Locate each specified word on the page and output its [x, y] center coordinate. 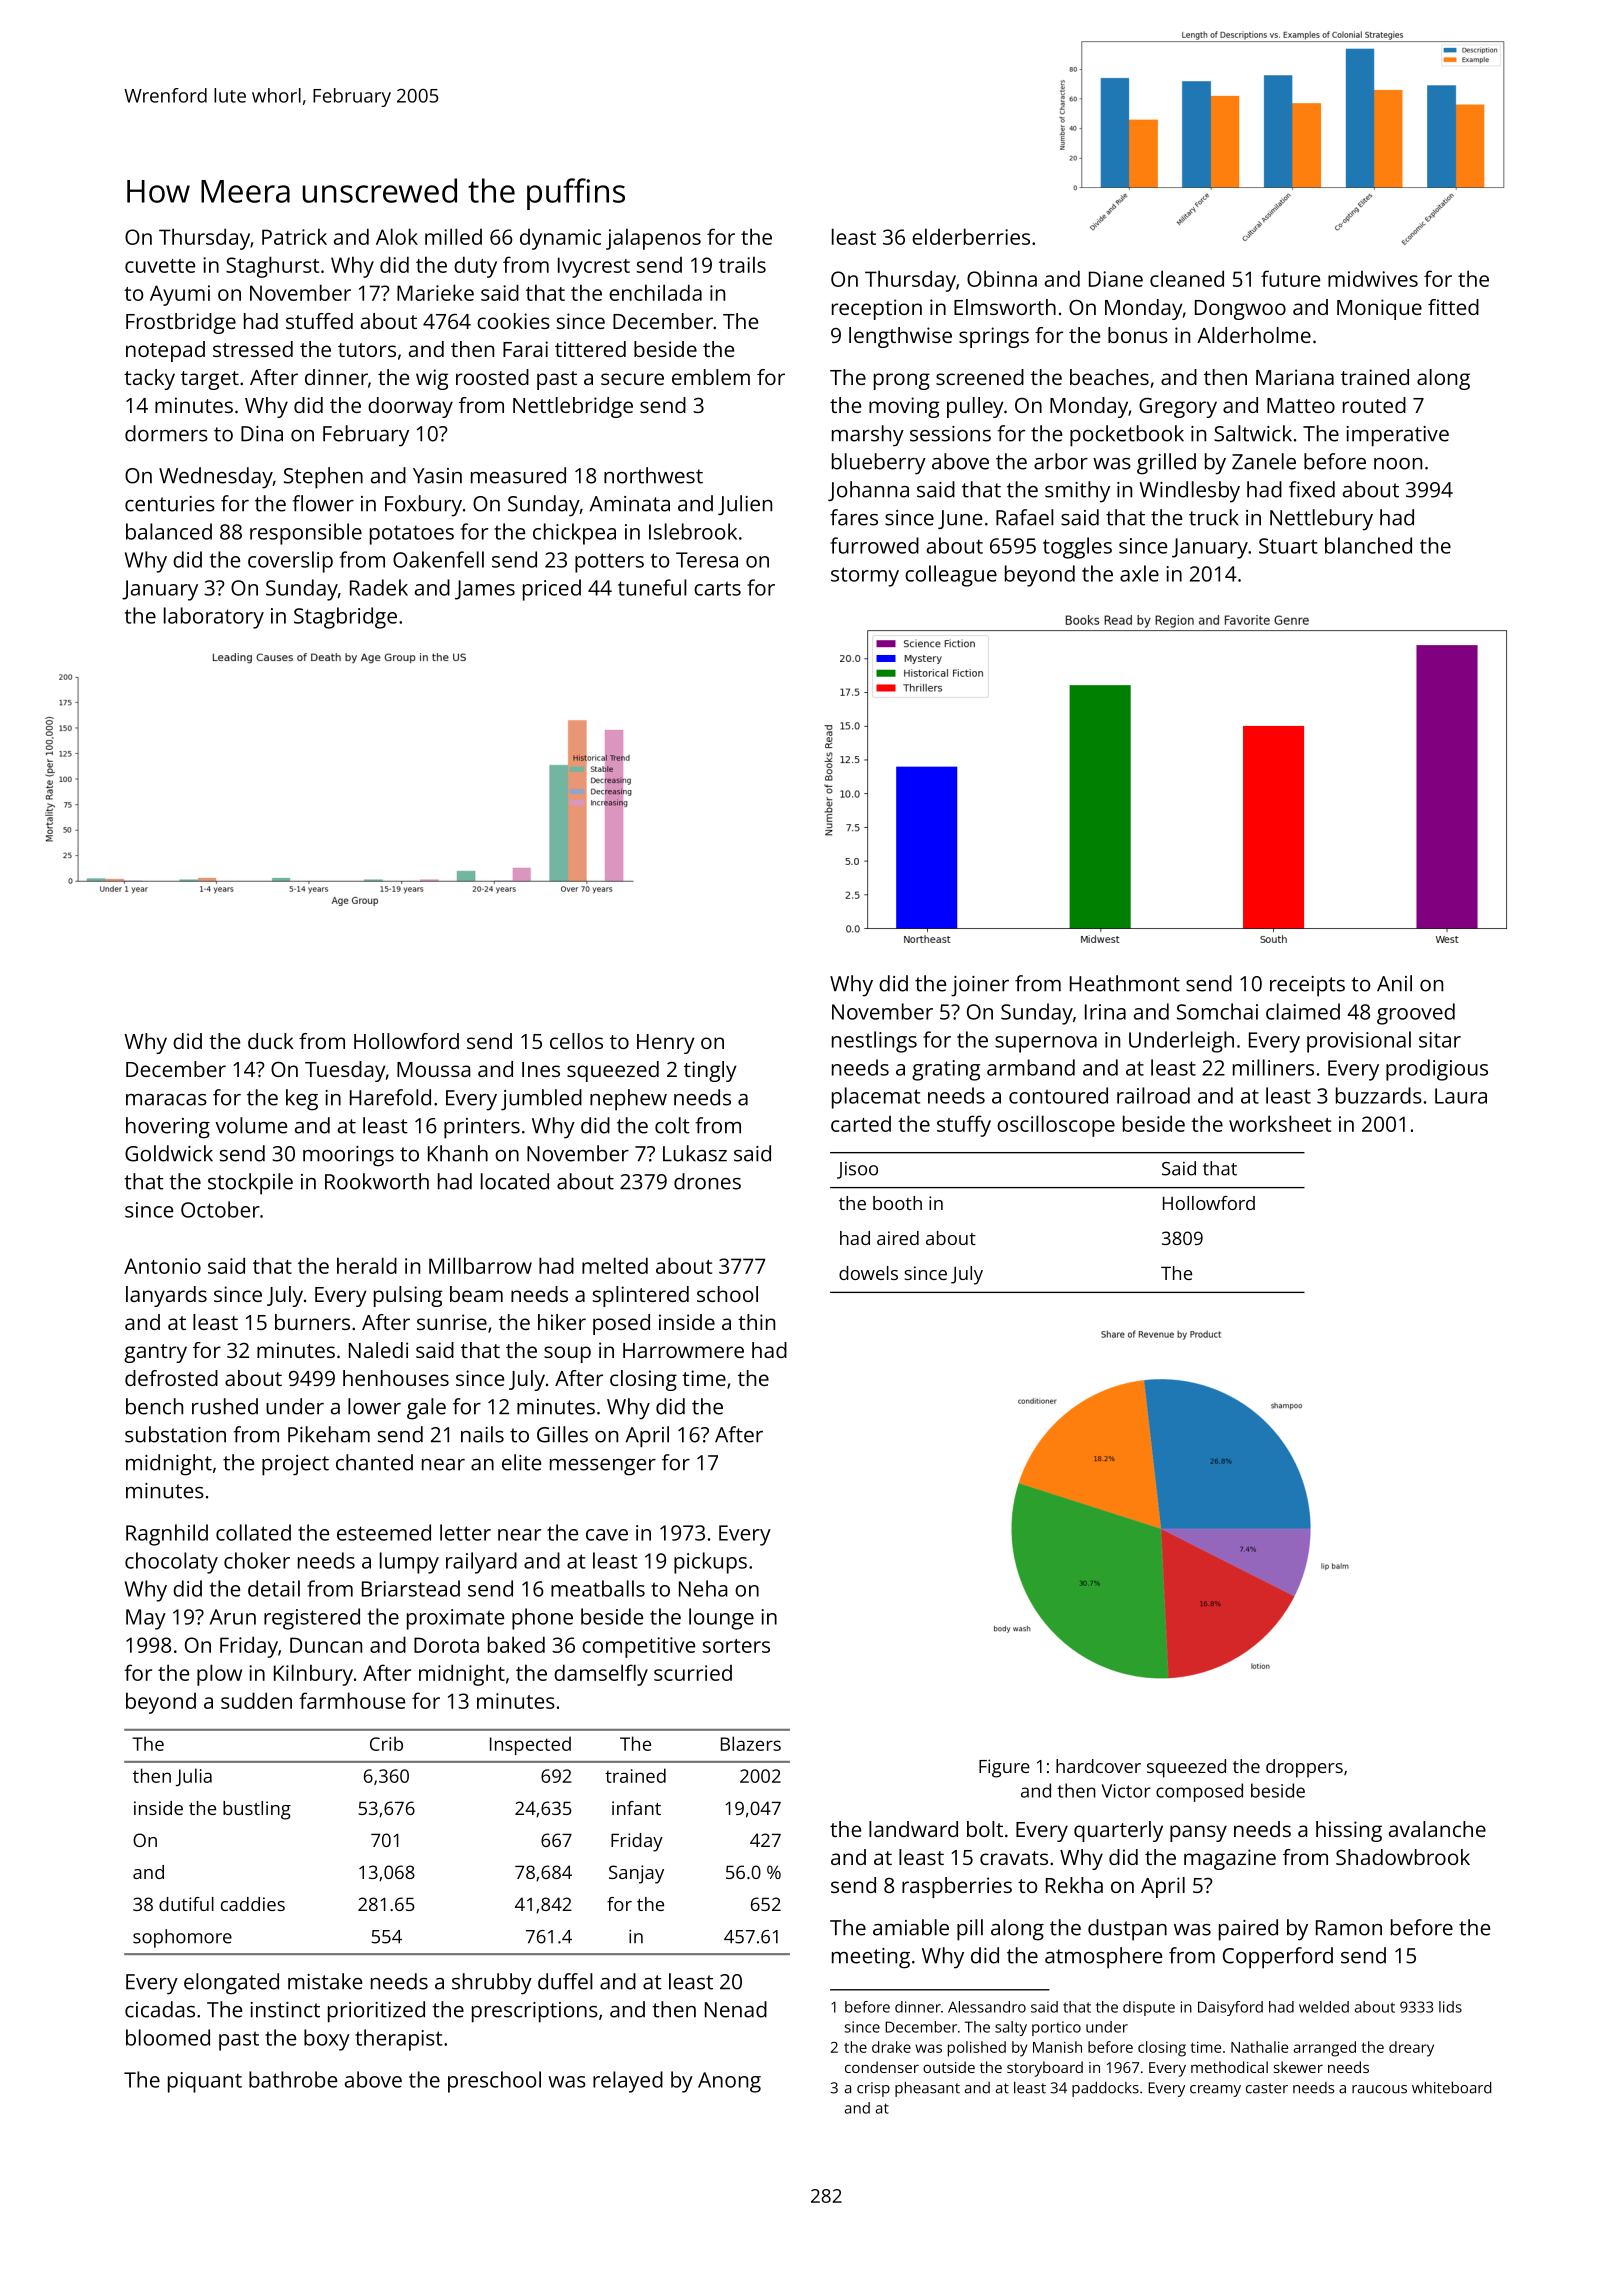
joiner [980, 986]
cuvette [160, 266]
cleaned [1187, 278]
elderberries [971, 236]
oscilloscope [1056, 1126]
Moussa [434, 1069]
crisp [873, 2089]
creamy [1215, 2091]
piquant [205, 2082]
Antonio [162, 1266]
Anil [1394, 983]
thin [756, 1322]
